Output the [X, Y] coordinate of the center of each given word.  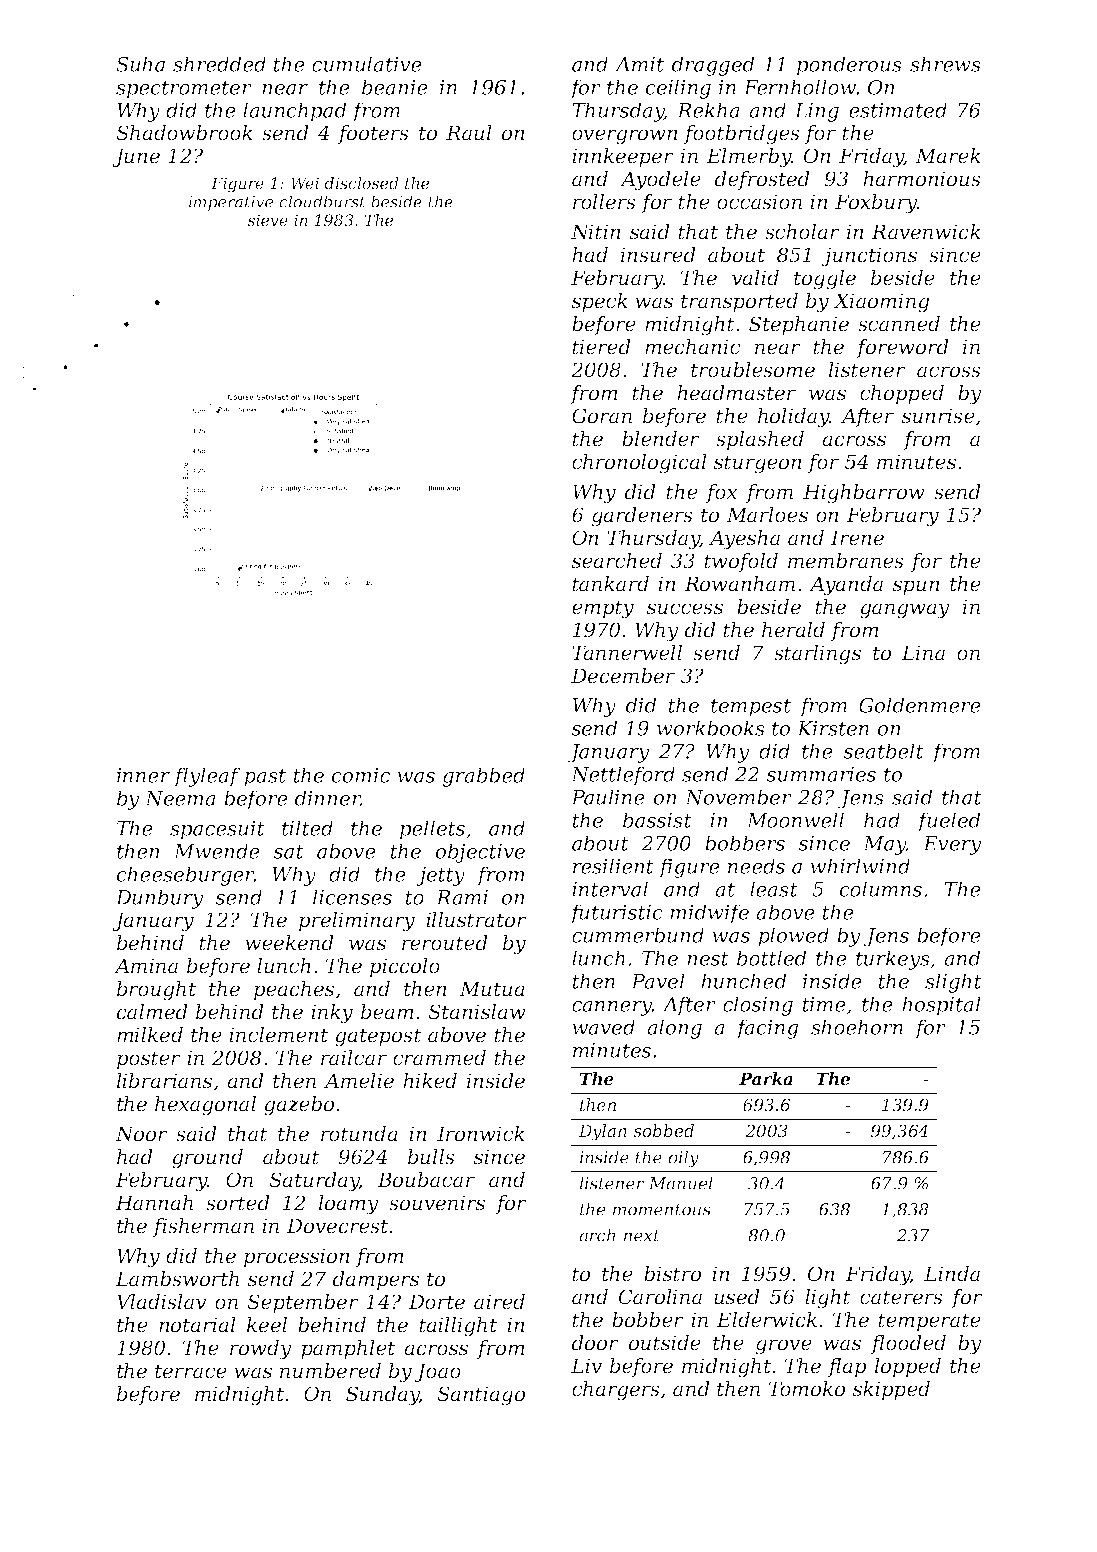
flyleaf [207, 777]
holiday [794, 418]
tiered [601, 347]
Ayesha [744, 540]
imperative [231, 203]
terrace [191, 1371]
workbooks [711, 728]
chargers [616, 1391]
